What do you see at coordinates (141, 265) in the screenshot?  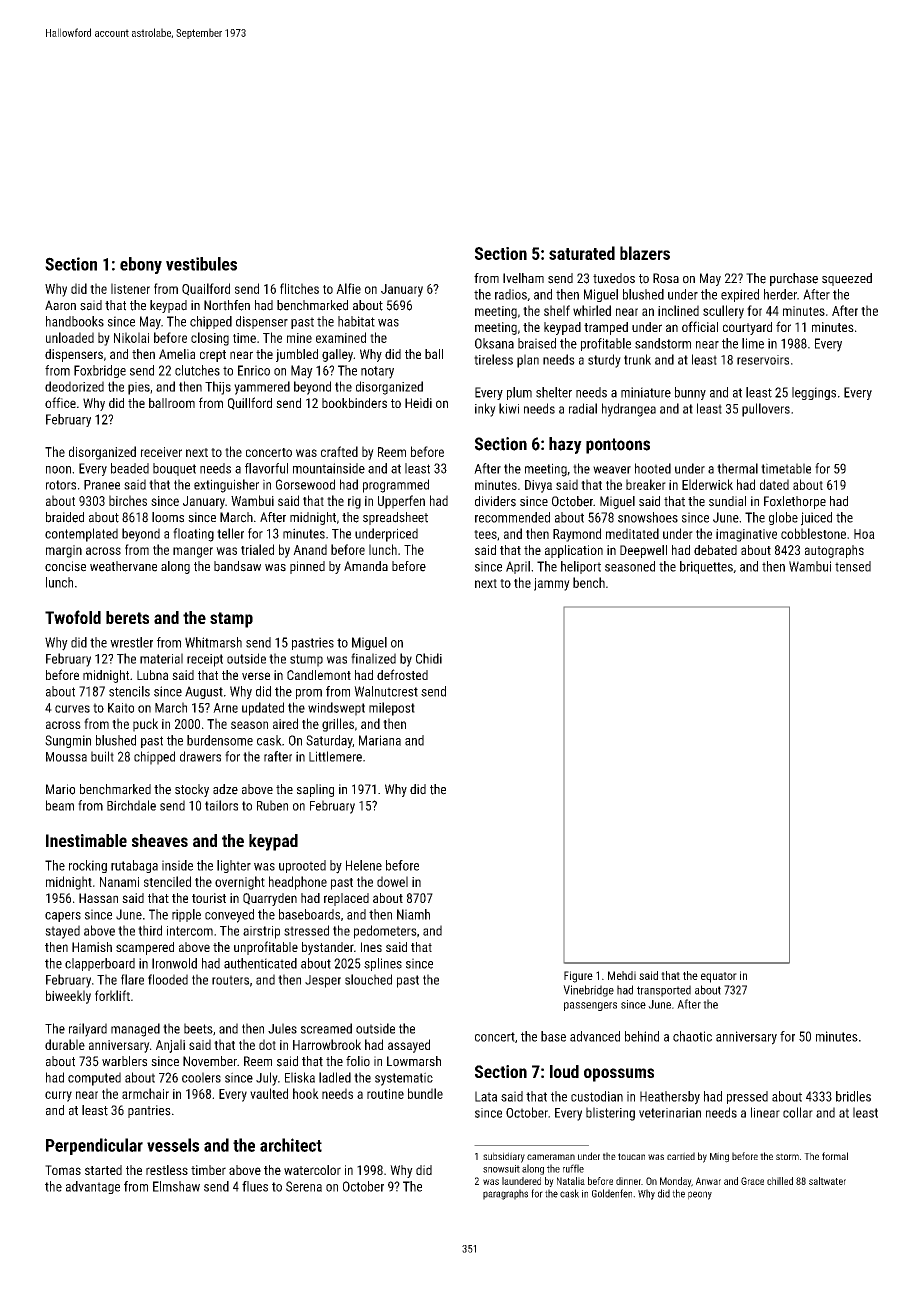 I see `ebony` at bounding box center [141, 265].
